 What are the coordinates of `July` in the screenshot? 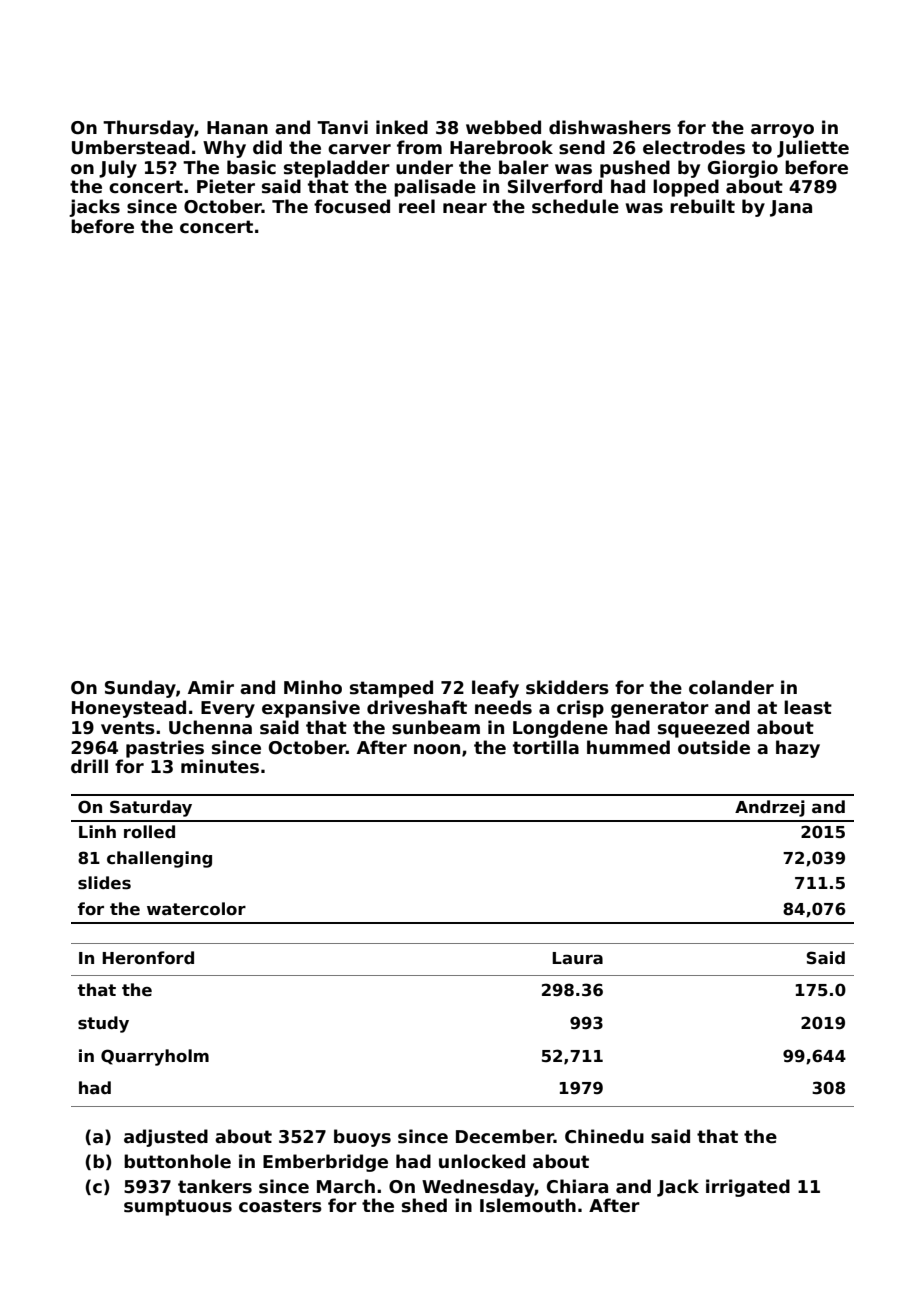 It's located at (118, 169).
